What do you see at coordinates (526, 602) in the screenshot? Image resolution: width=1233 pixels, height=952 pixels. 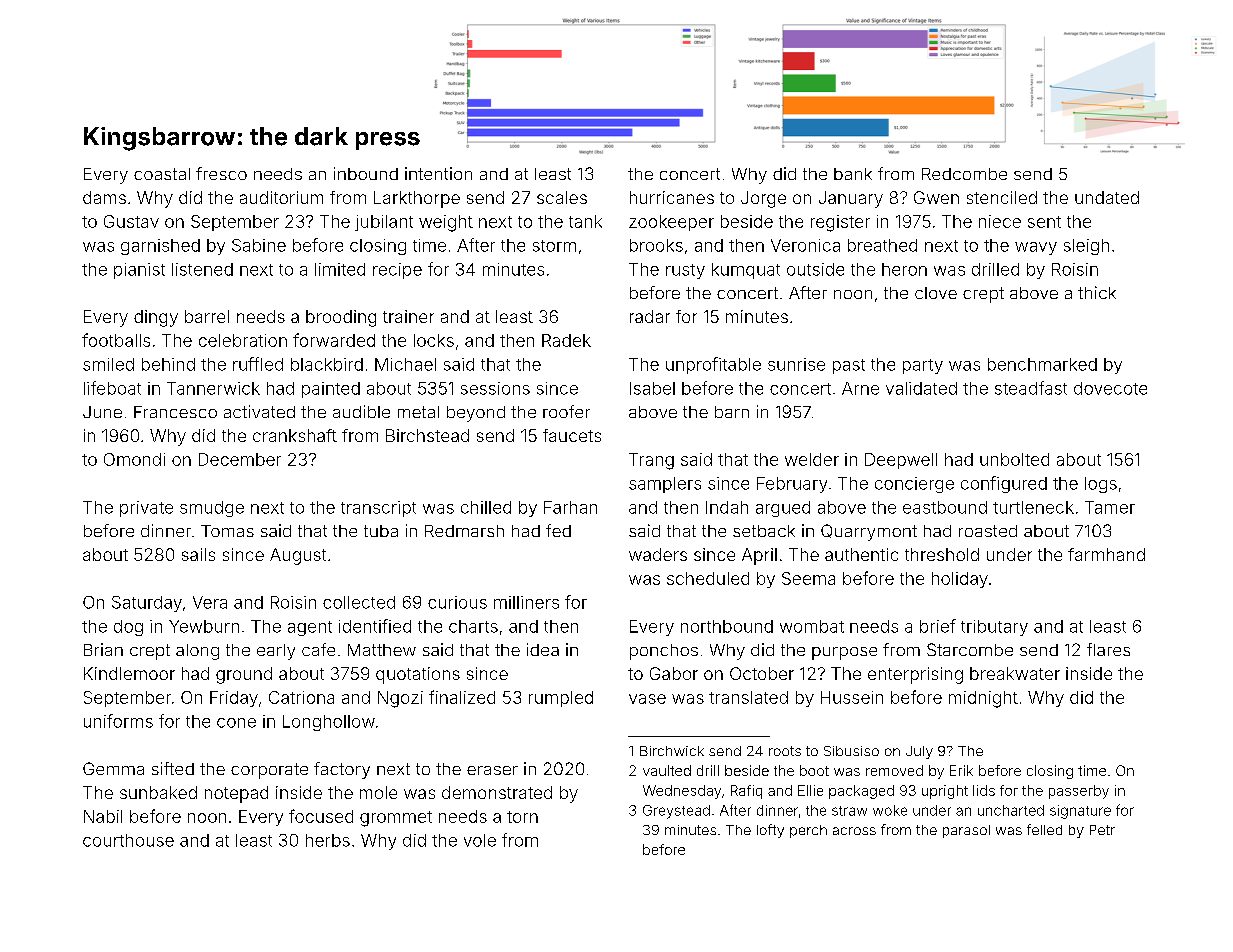 I see `milliners` at bounding box center [526, 602].
